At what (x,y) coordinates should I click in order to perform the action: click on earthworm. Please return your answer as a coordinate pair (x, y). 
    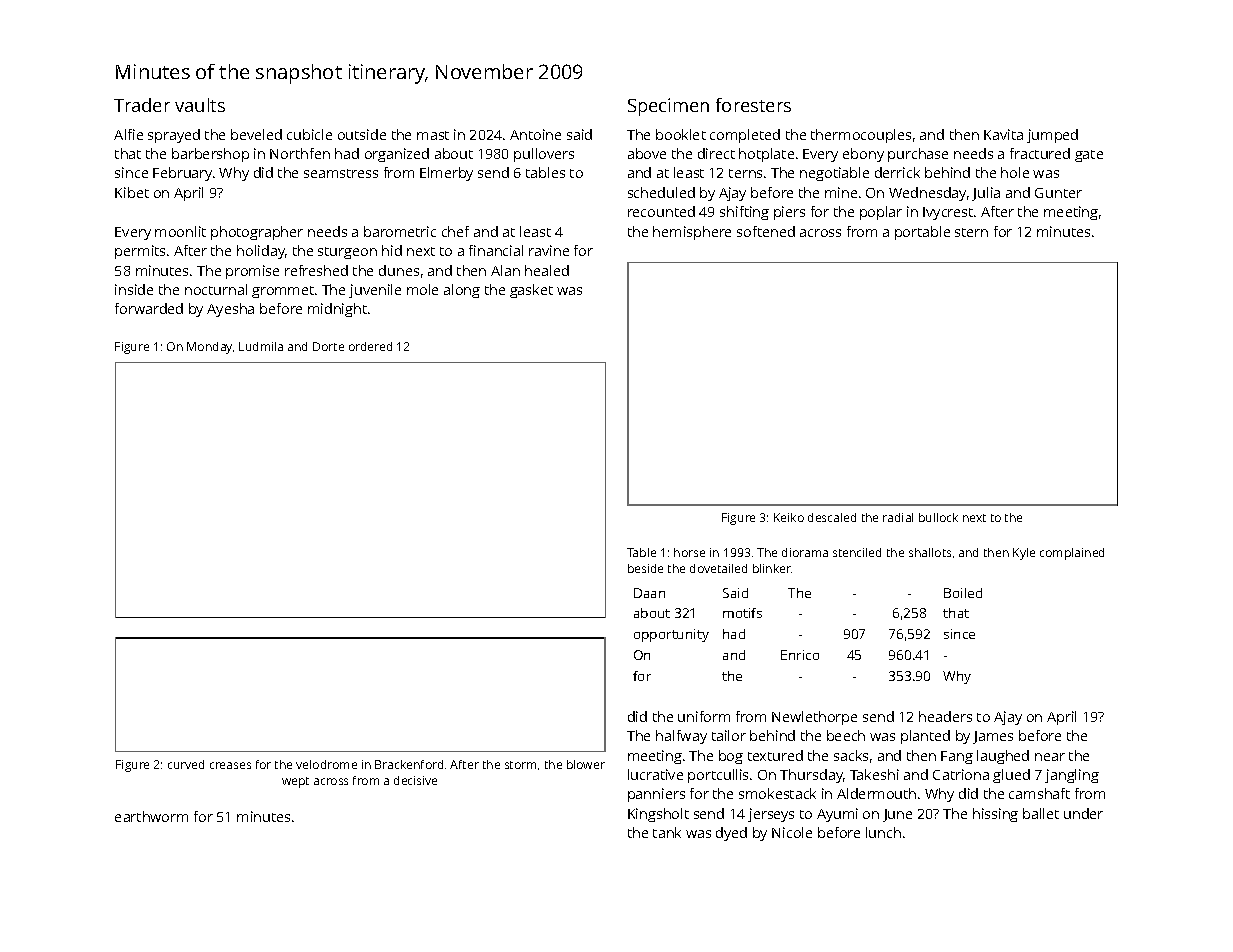
    Looking at the image, I should click on (151, 816).
